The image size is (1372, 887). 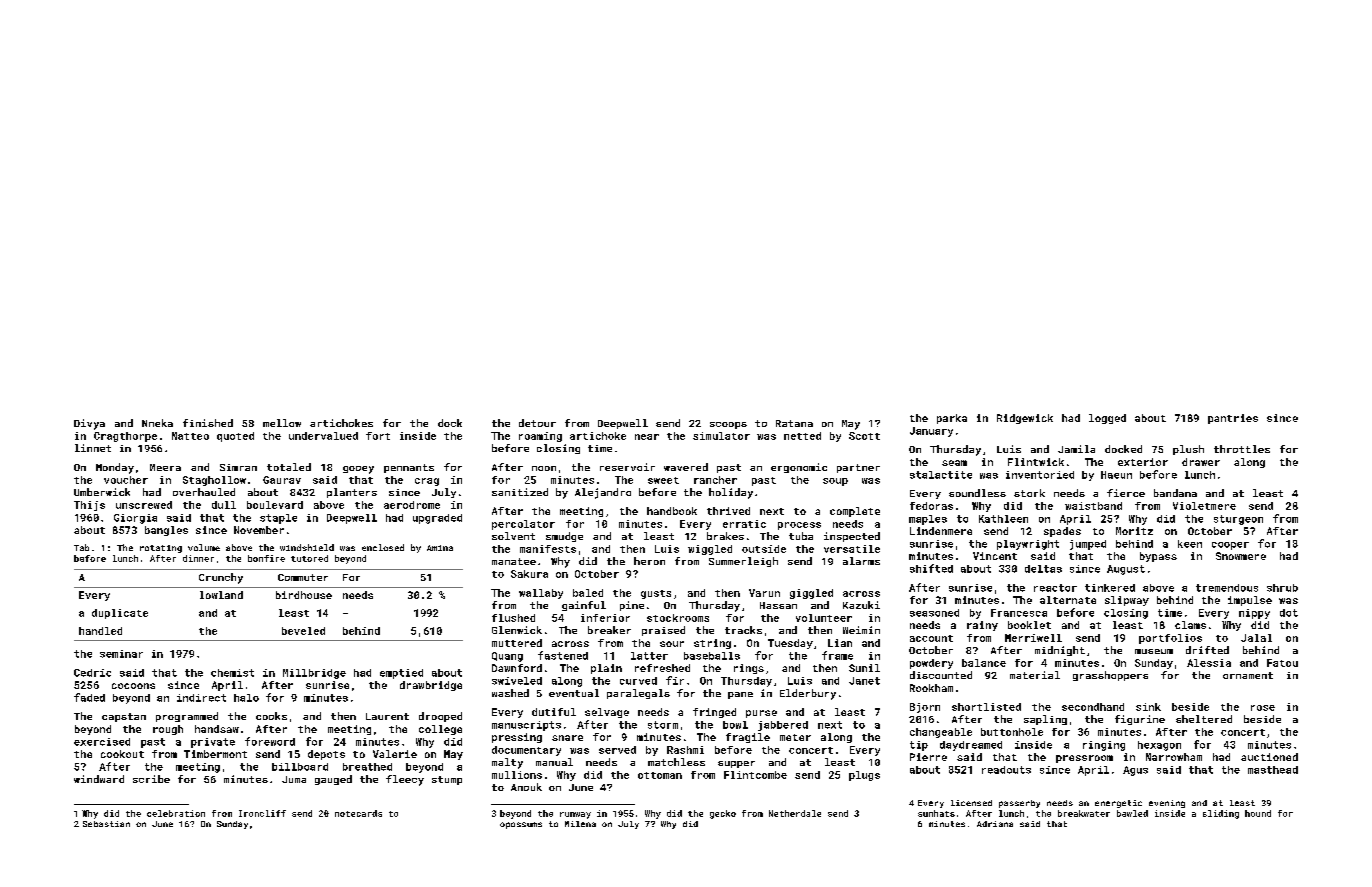 I want to click on sanitized, so click(x=520, y=492).
